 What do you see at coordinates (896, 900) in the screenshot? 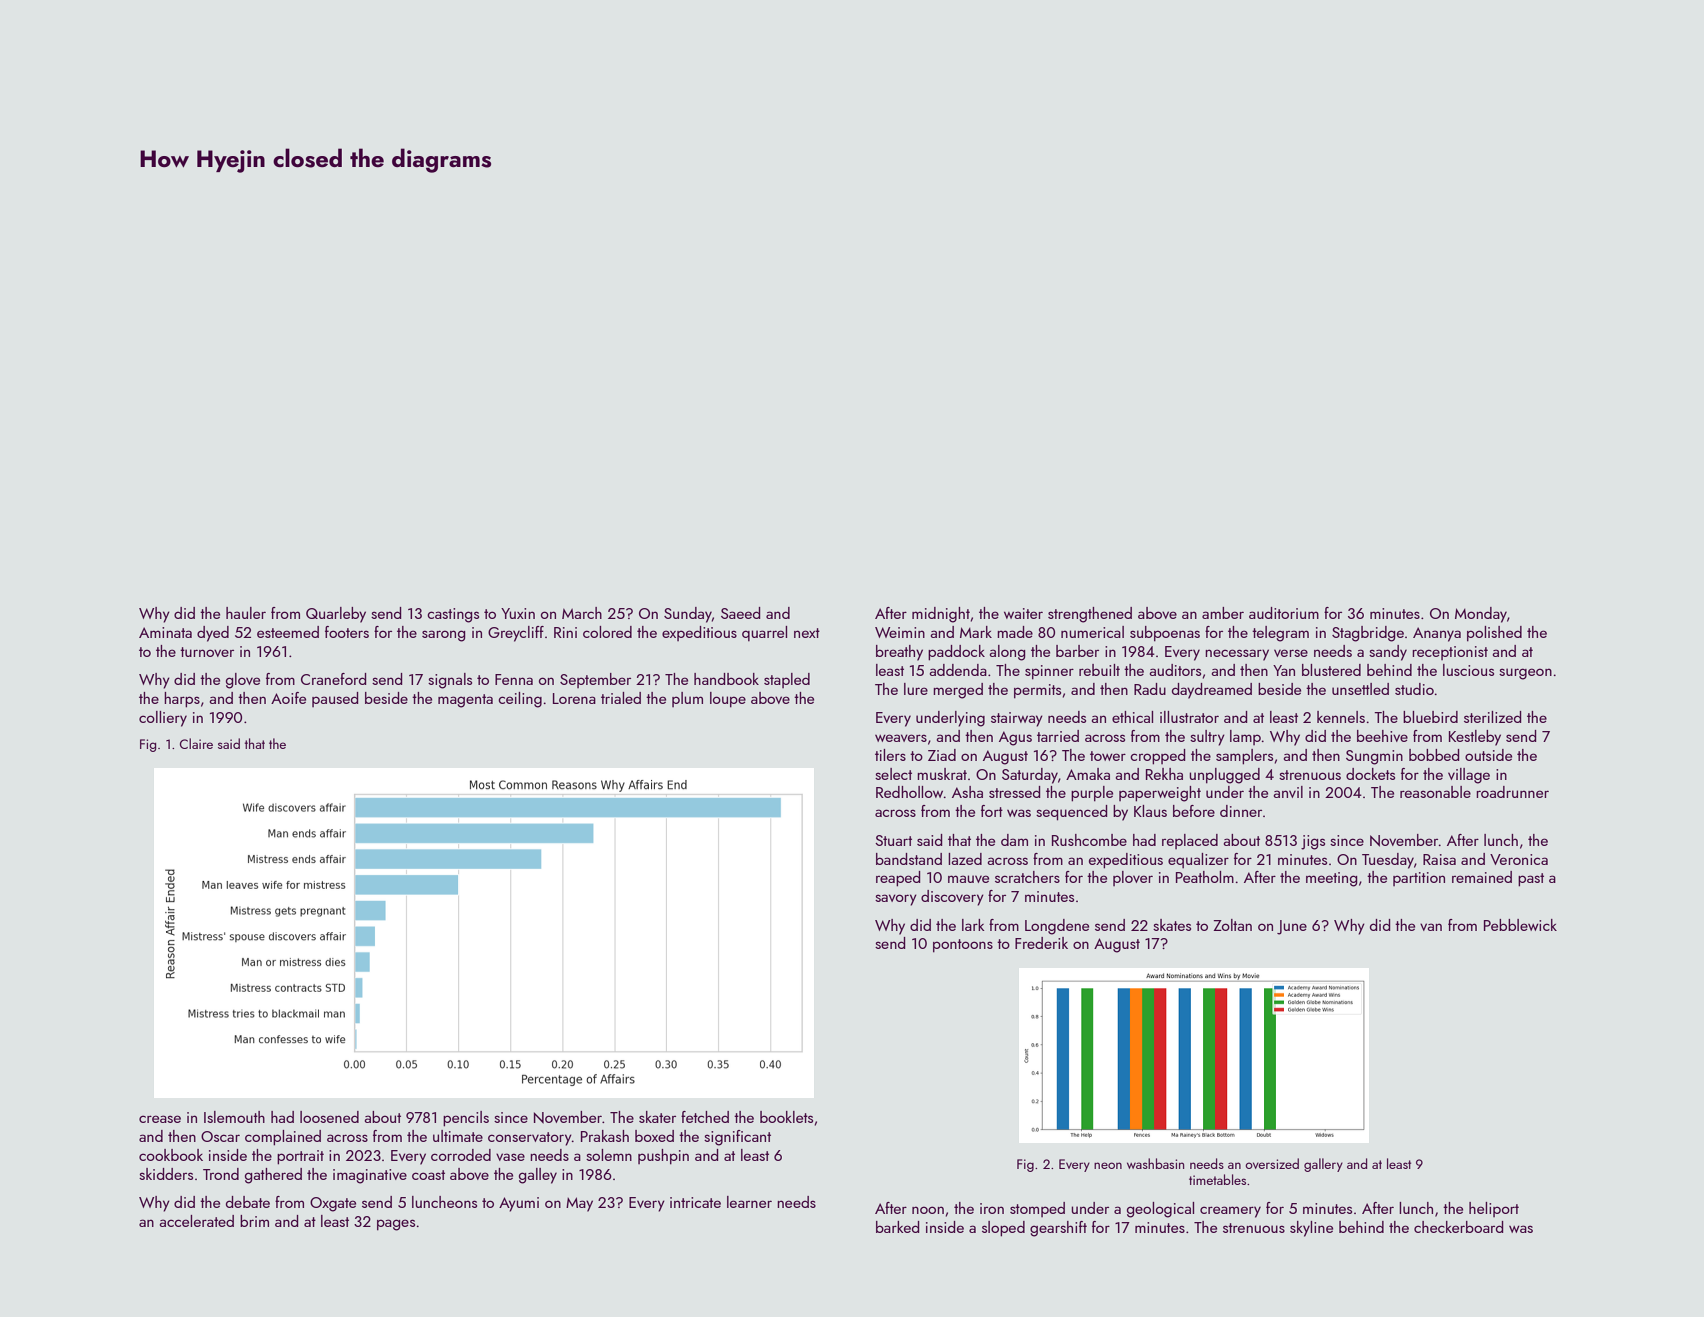
I see `savory` at bounding box center [896, 900].
